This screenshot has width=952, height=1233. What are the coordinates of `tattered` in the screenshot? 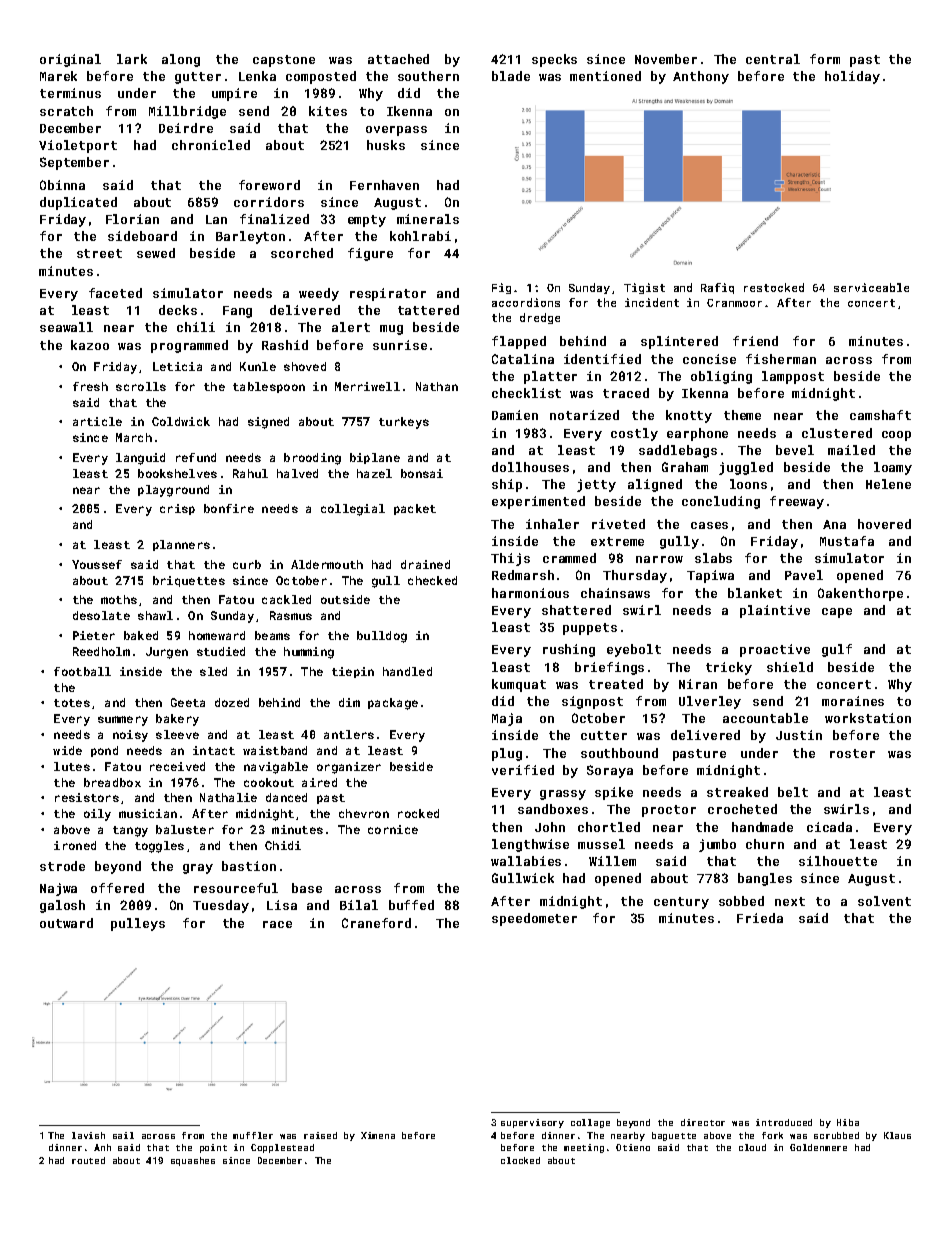 It's located at (428, 310).
